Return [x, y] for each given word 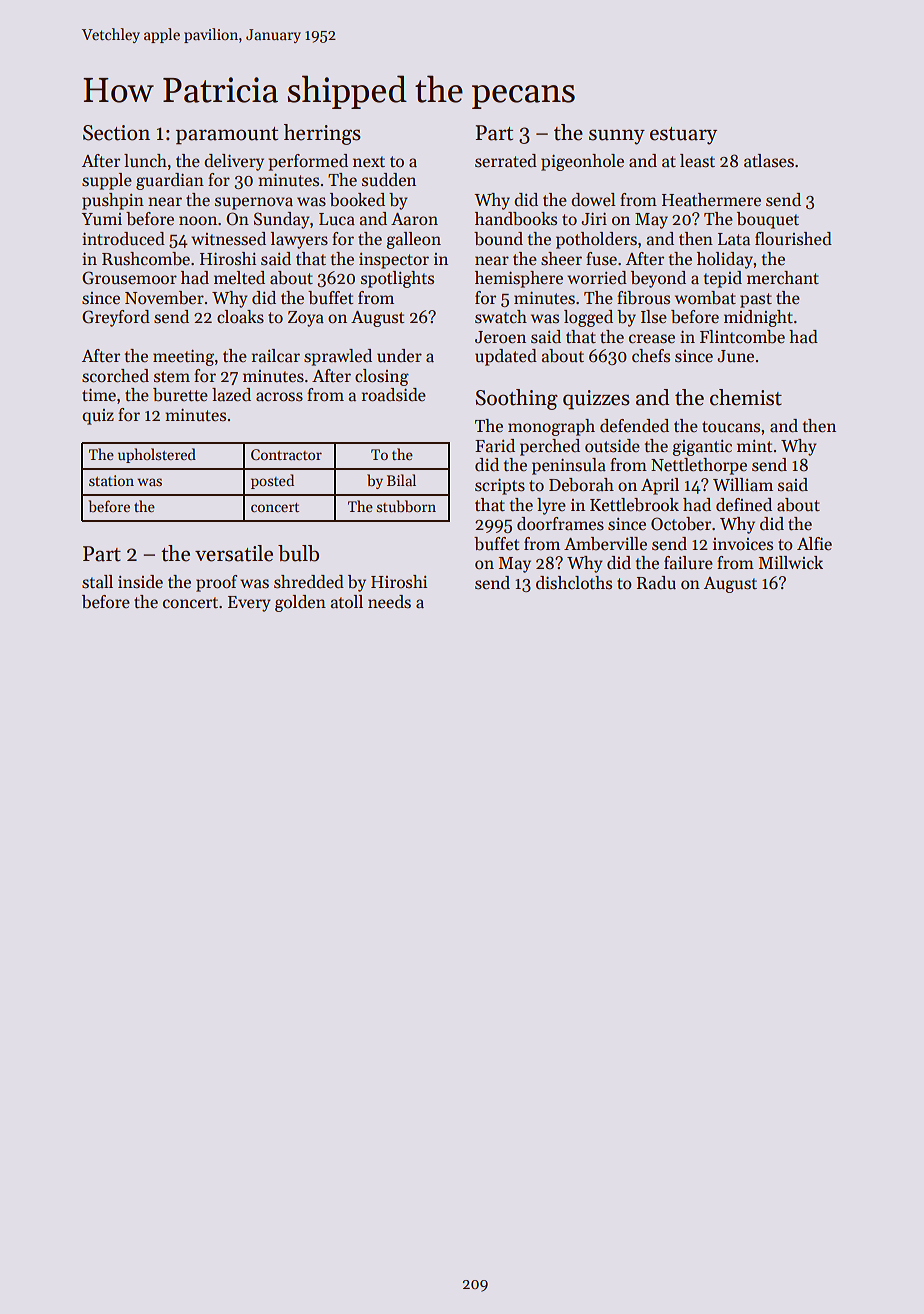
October [681, 524]
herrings [322, 134]
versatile [234, 553]
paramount [227, 136]
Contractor [286, 454]
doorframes [560, 524]
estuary [683, 136]
